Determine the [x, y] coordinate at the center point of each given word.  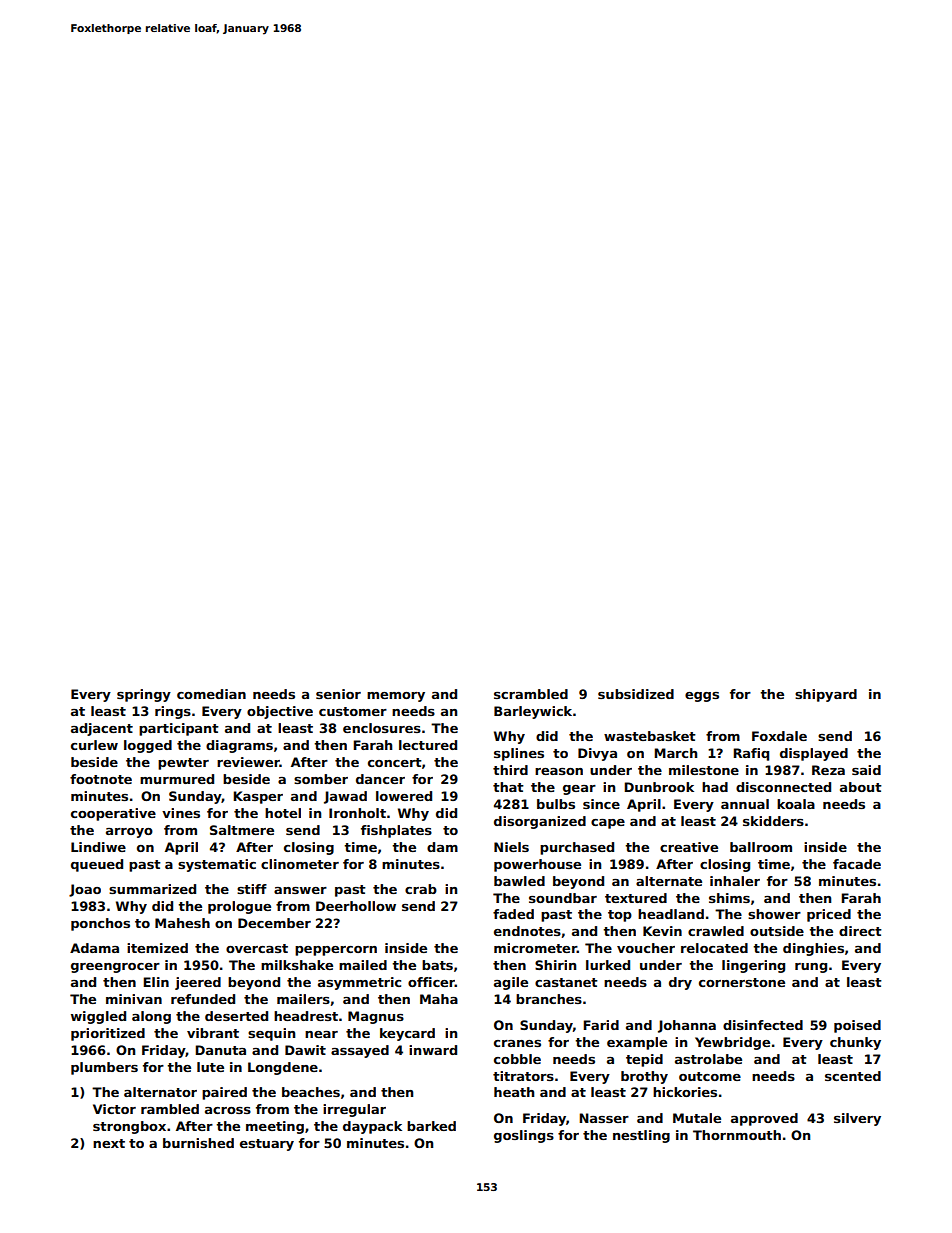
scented [853, 1076]
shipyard [826, 695]
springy [144, 695]
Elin [156, 982]
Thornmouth [737, 1135]
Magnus [376, 1017]
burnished [198, 1143]
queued [97, 865]
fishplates [396, 831]
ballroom [761, 847]
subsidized [636, 694]
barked [431, 1126]
